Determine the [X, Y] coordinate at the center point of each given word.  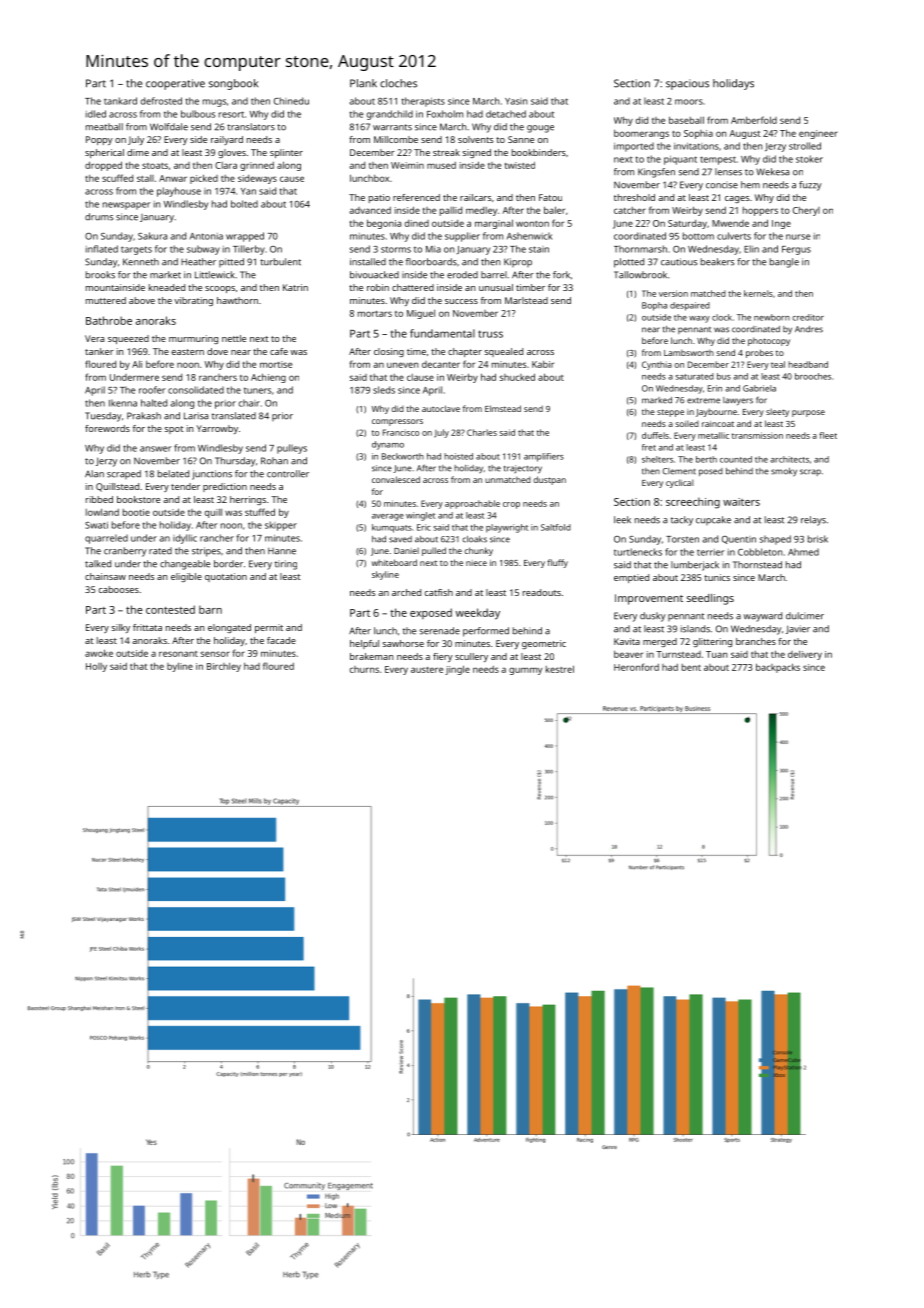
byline [180, 667]
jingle [457, 670]
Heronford [636, 667]
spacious [687, 84]
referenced [416, 197]
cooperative [175, 84]
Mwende [730, 223]
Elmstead [503, 408]
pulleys [292, 449]
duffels [655, 435]
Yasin [516, 101]
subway [203, 250]
